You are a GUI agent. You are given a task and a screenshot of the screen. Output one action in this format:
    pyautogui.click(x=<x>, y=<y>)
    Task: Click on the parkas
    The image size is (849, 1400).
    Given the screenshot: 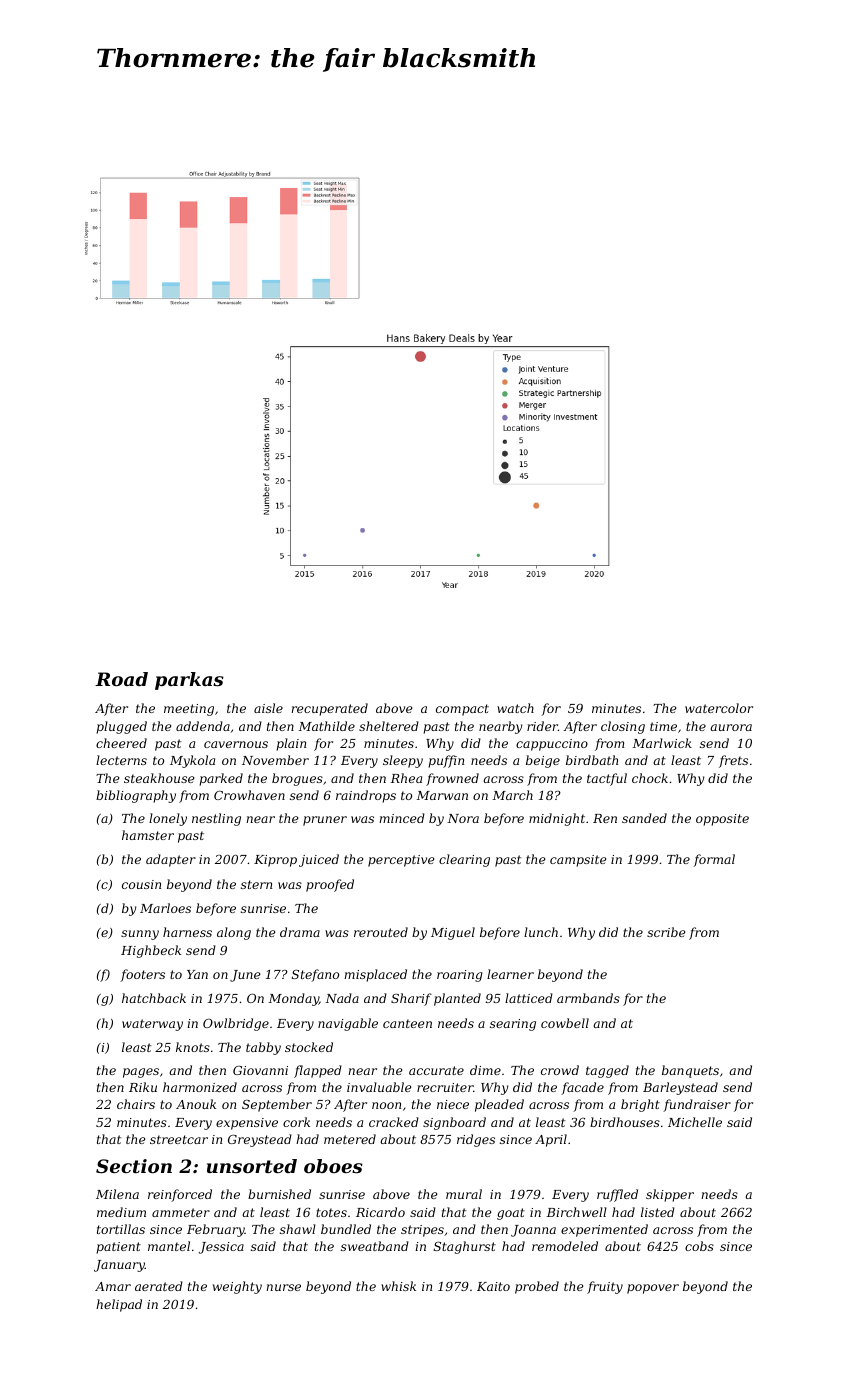 What is the action you would take?
    pyautogui.click(x=189, y=681)
